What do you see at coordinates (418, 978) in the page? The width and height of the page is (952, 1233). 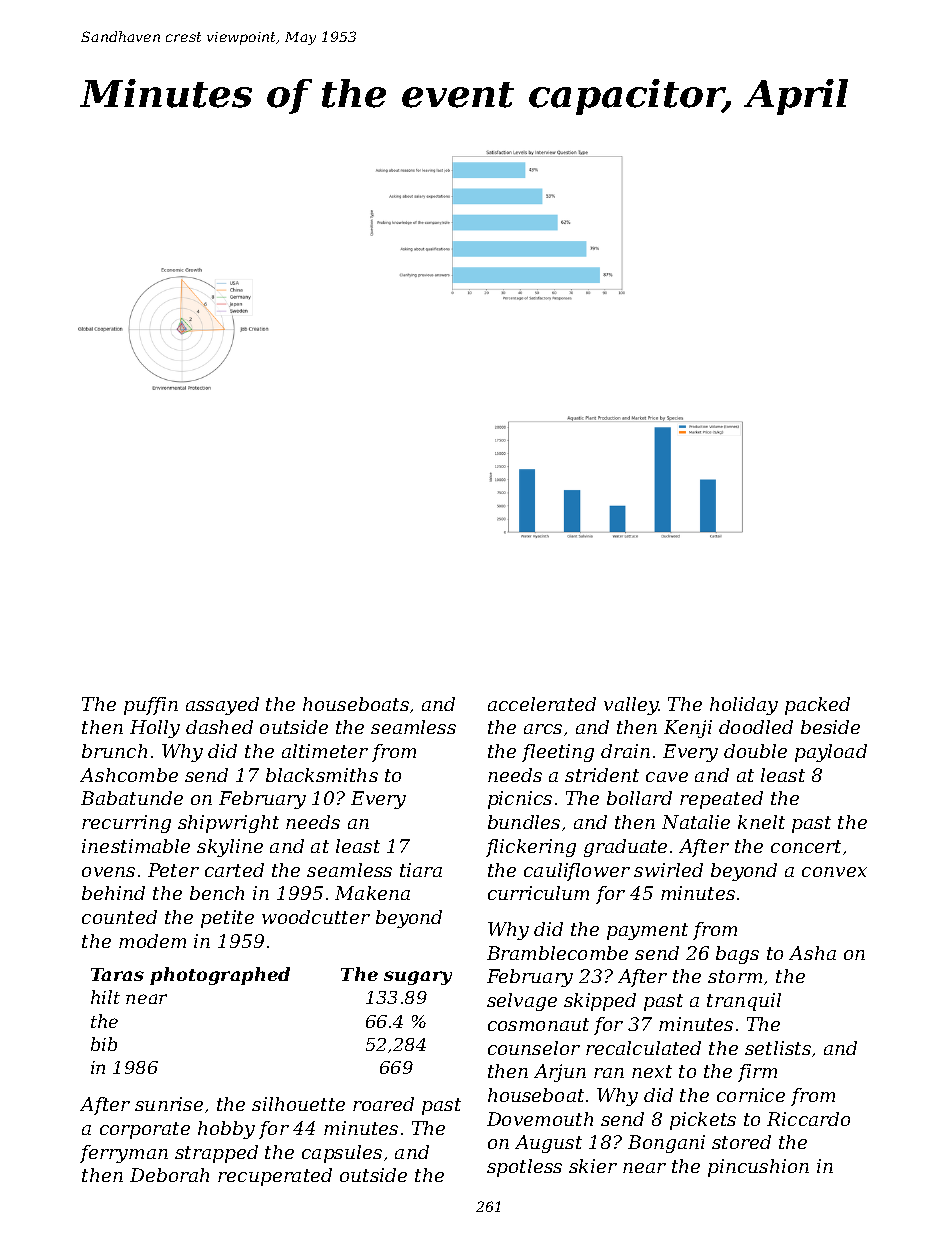 I see `sugary` at bounding box center [418, 978].
